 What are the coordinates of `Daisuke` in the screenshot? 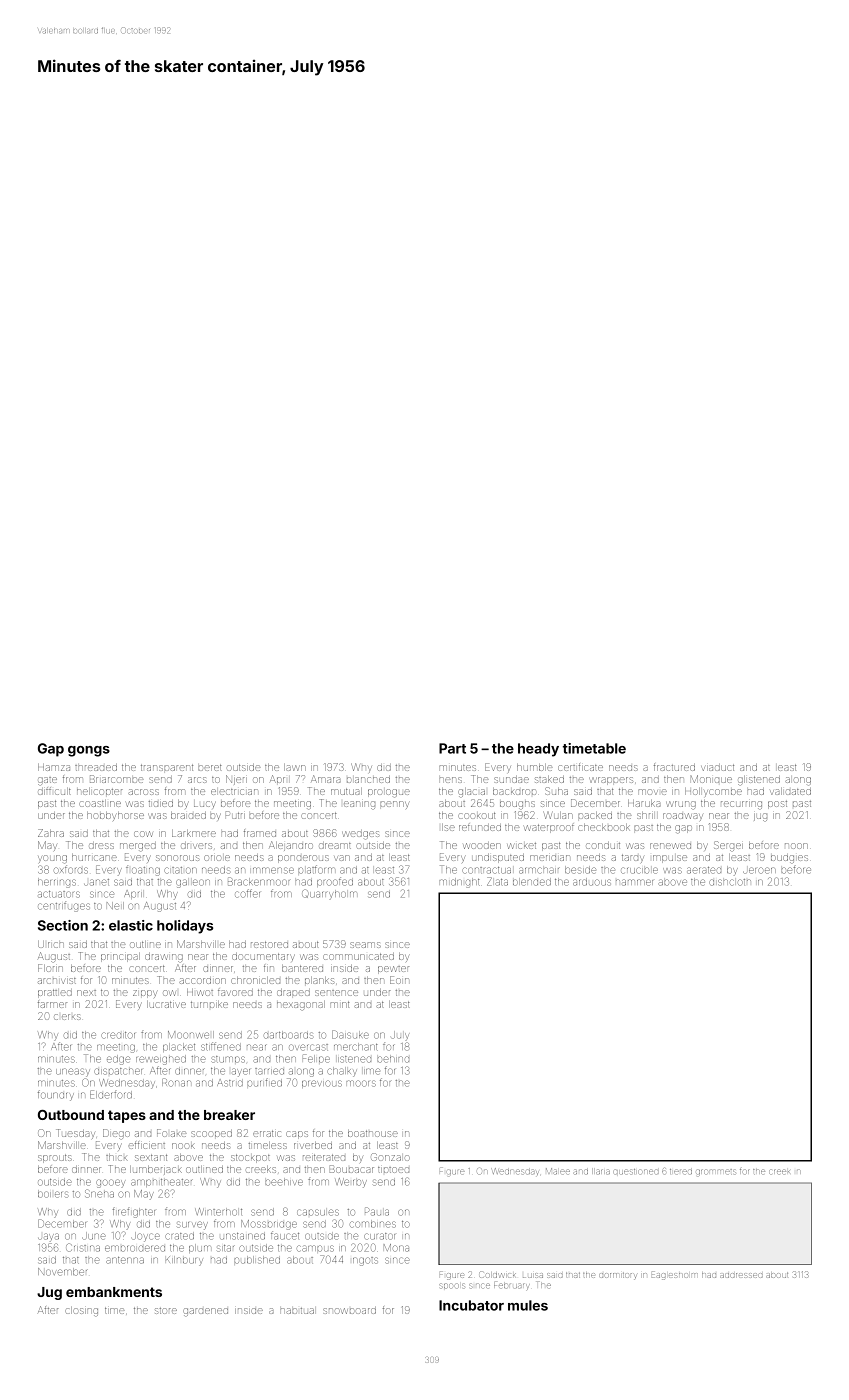 It's located at (350, 1034).
